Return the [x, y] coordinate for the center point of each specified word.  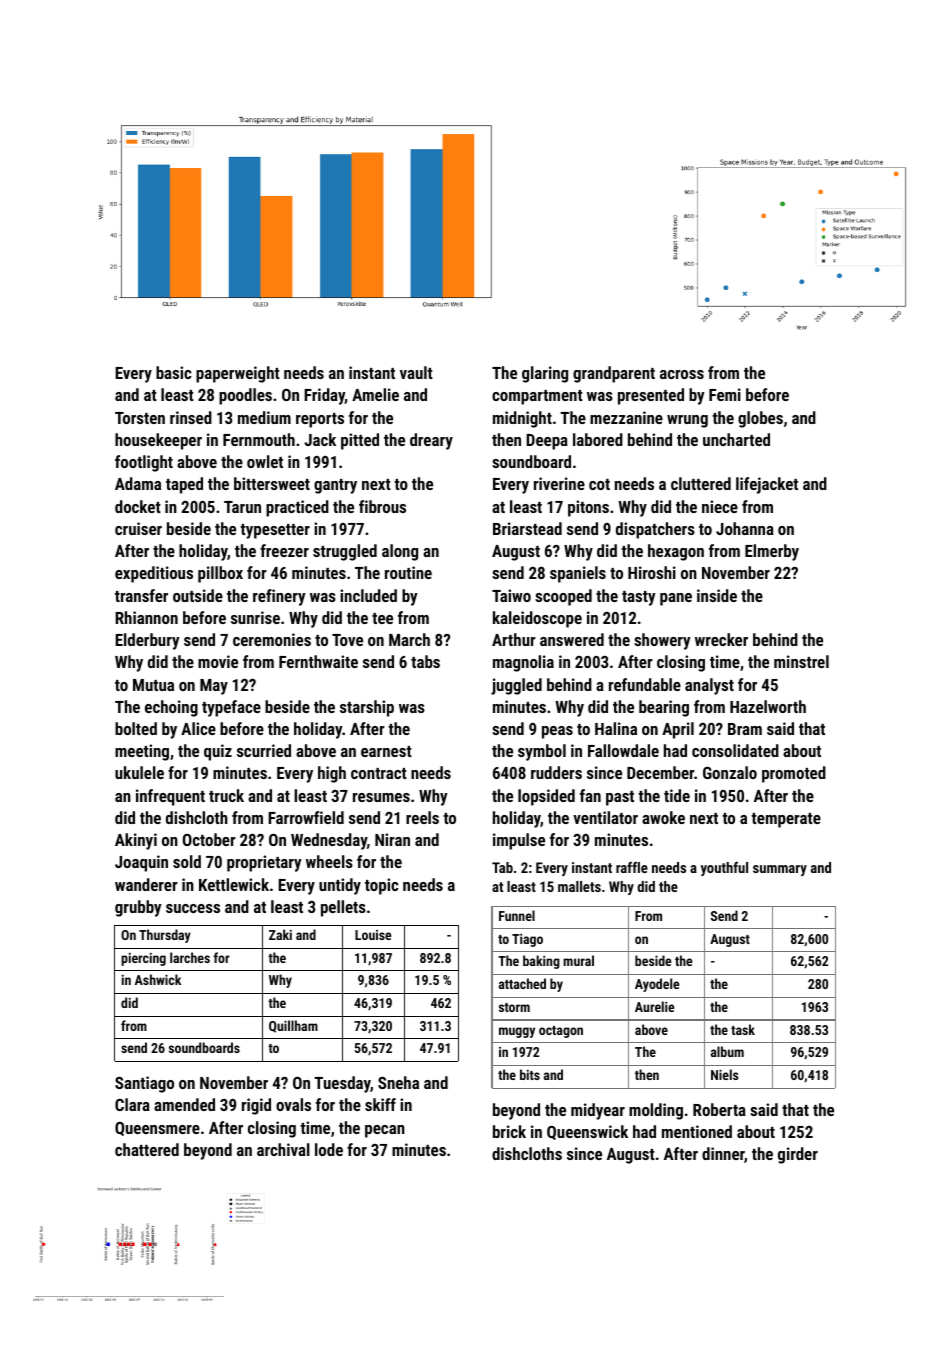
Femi [725, 394]
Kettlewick [234, 884]
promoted [794, 774]
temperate [786, 820]
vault [416, 372]
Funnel [517, 915]
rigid [256, 1106]
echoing [171, 708]
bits [530, 1074]
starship [367, 708]
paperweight [238, 374]
